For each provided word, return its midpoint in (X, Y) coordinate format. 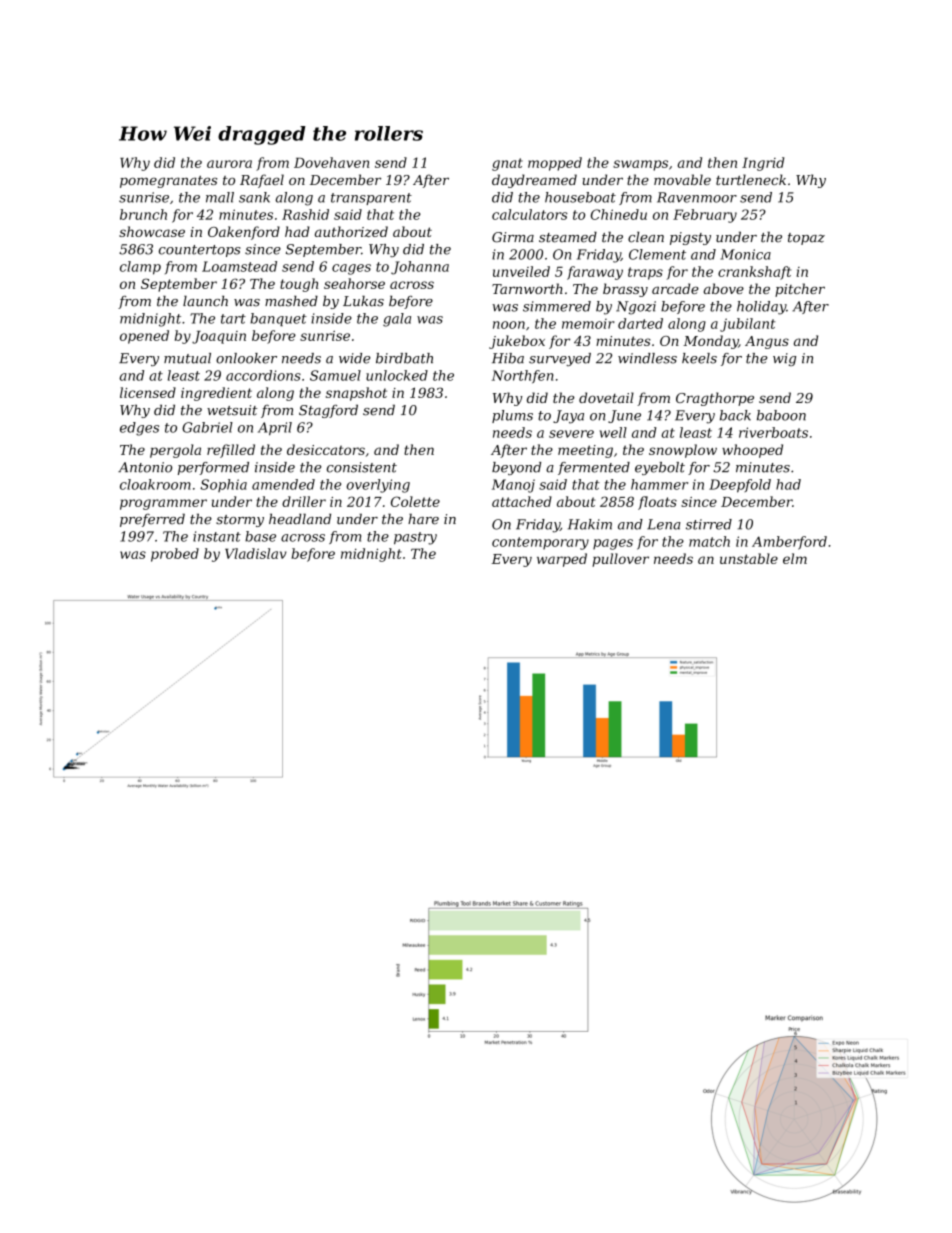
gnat (507, 164)
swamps (640, 165)
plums (512, 416)
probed (175, 555)
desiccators (326, 449)
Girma (513, 237)
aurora (229, 164)
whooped (752, 451)
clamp (140, 268)
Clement (657, 254)
